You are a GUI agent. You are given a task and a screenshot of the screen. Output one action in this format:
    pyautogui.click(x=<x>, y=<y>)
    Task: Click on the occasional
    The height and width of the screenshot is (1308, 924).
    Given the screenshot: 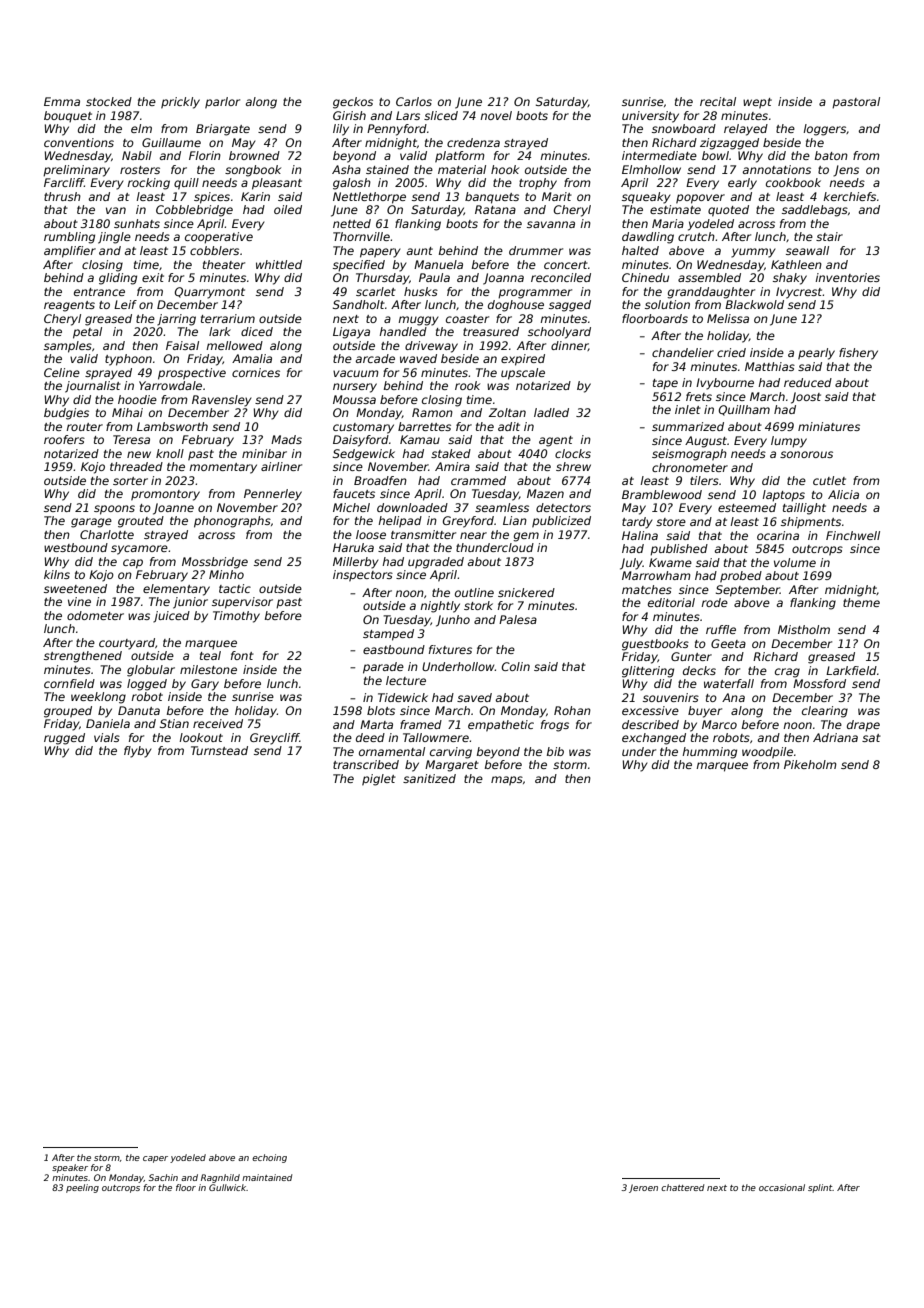 What is the action you would take?
    pyautogui.click(x=782, y=1187)
